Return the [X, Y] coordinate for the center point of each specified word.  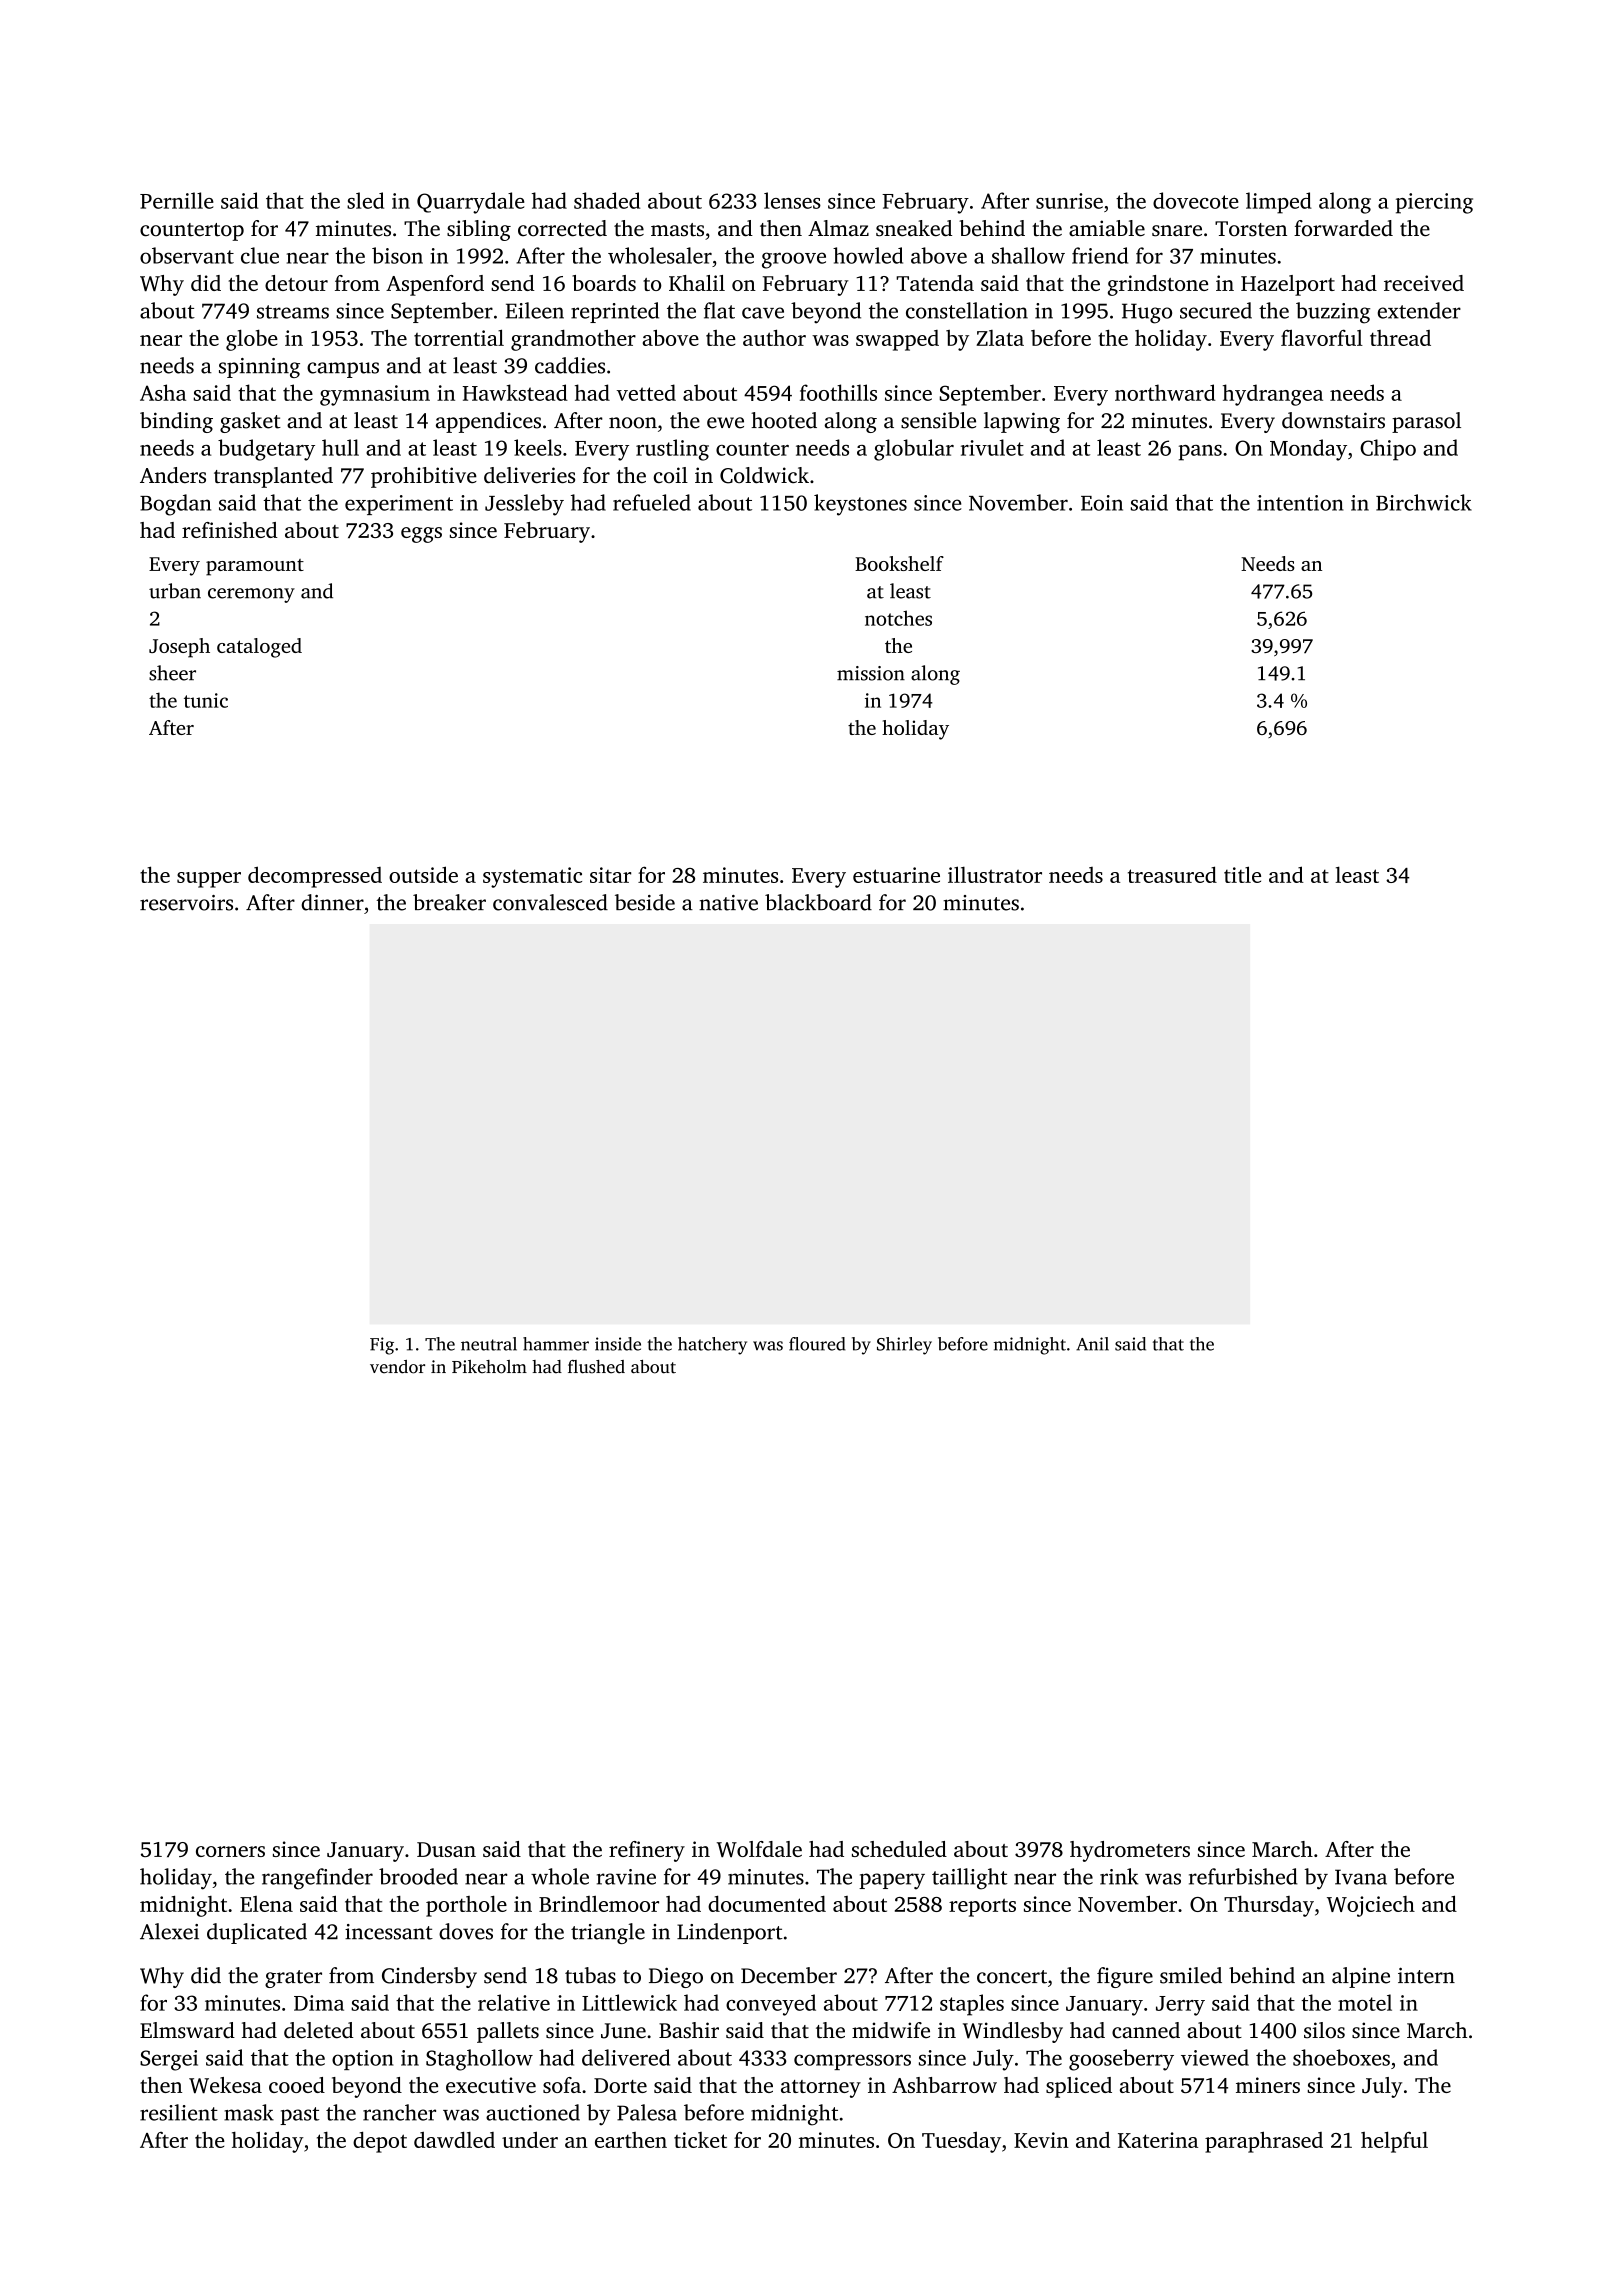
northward [1165, 392]
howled [868, 255]
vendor [397, 1367]
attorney [821, 2089]
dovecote [1196, 200]
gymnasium [375, 395]
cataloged [259, 648]
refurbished [1243, 1876]
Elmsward [187, 2030]
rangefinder [317, 1879]
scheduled [899, 1849]
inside [618, 1344]
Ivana [1361, 1877]
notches [898, 618]
